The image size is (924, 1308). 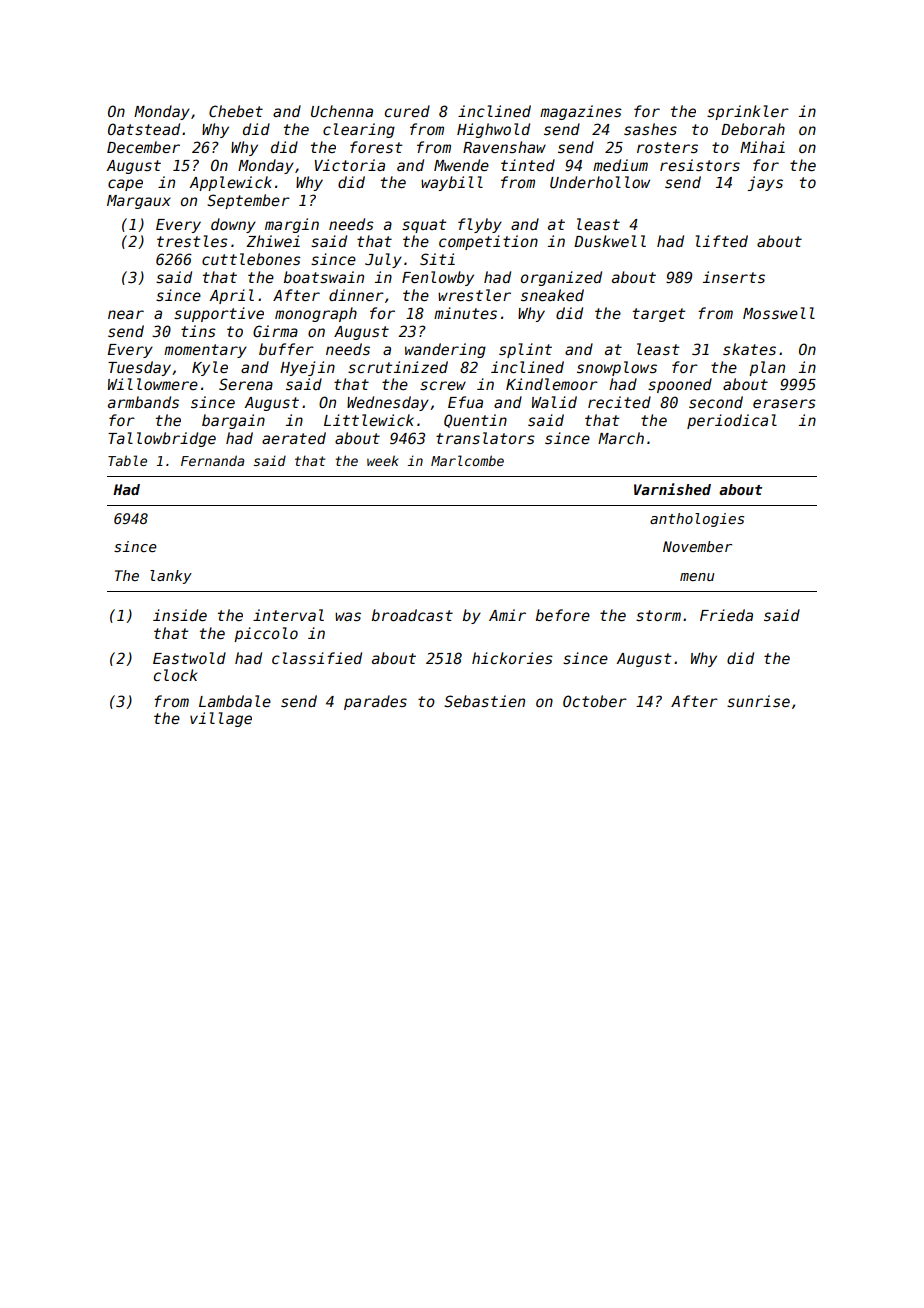 What do you see at coordinates (235, 701) in the image?
I see `Lambdale` at bounding box center [235, 701].
